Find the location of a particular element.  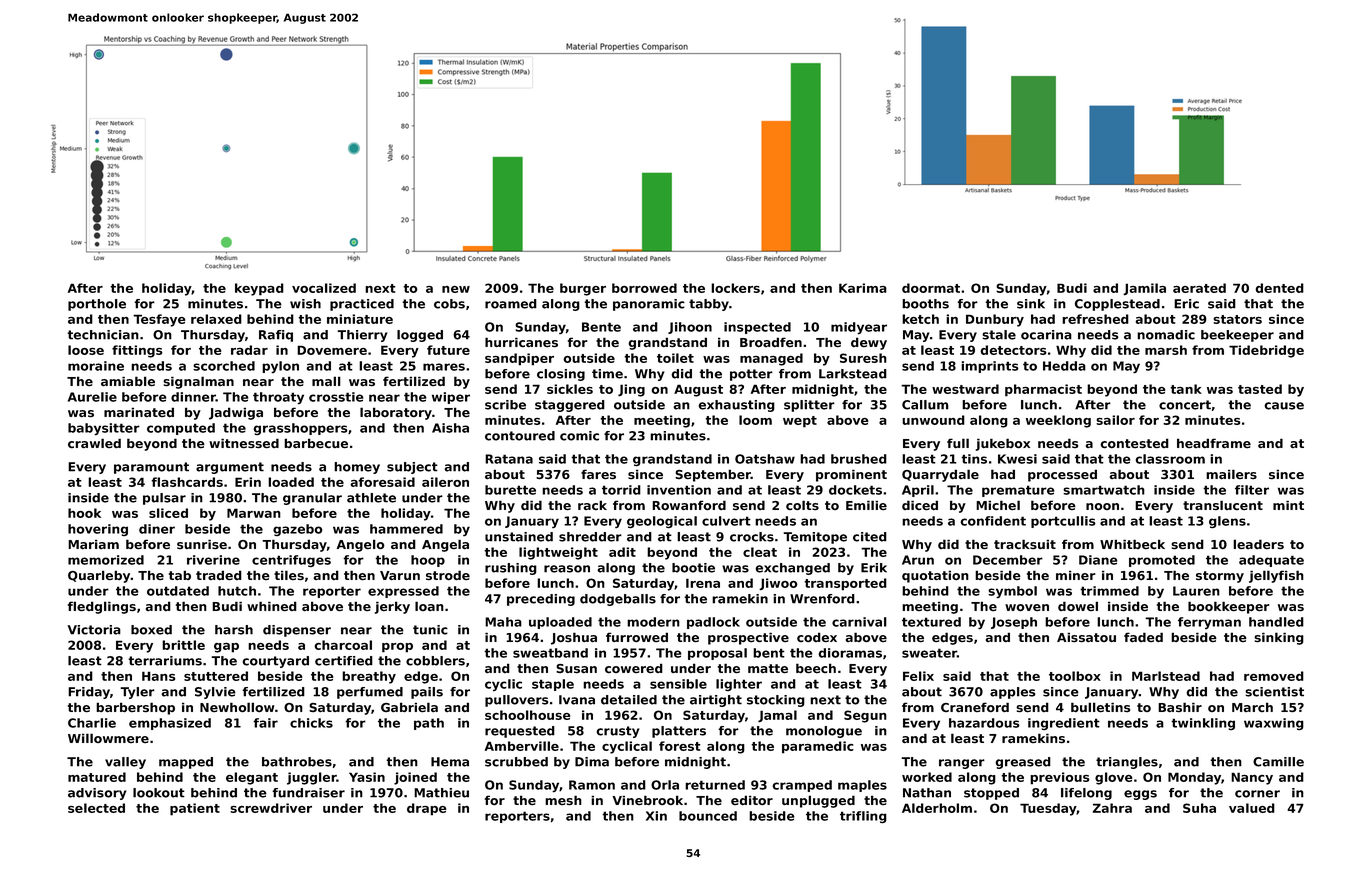

vocalized is located at coordinates (324, 288).
